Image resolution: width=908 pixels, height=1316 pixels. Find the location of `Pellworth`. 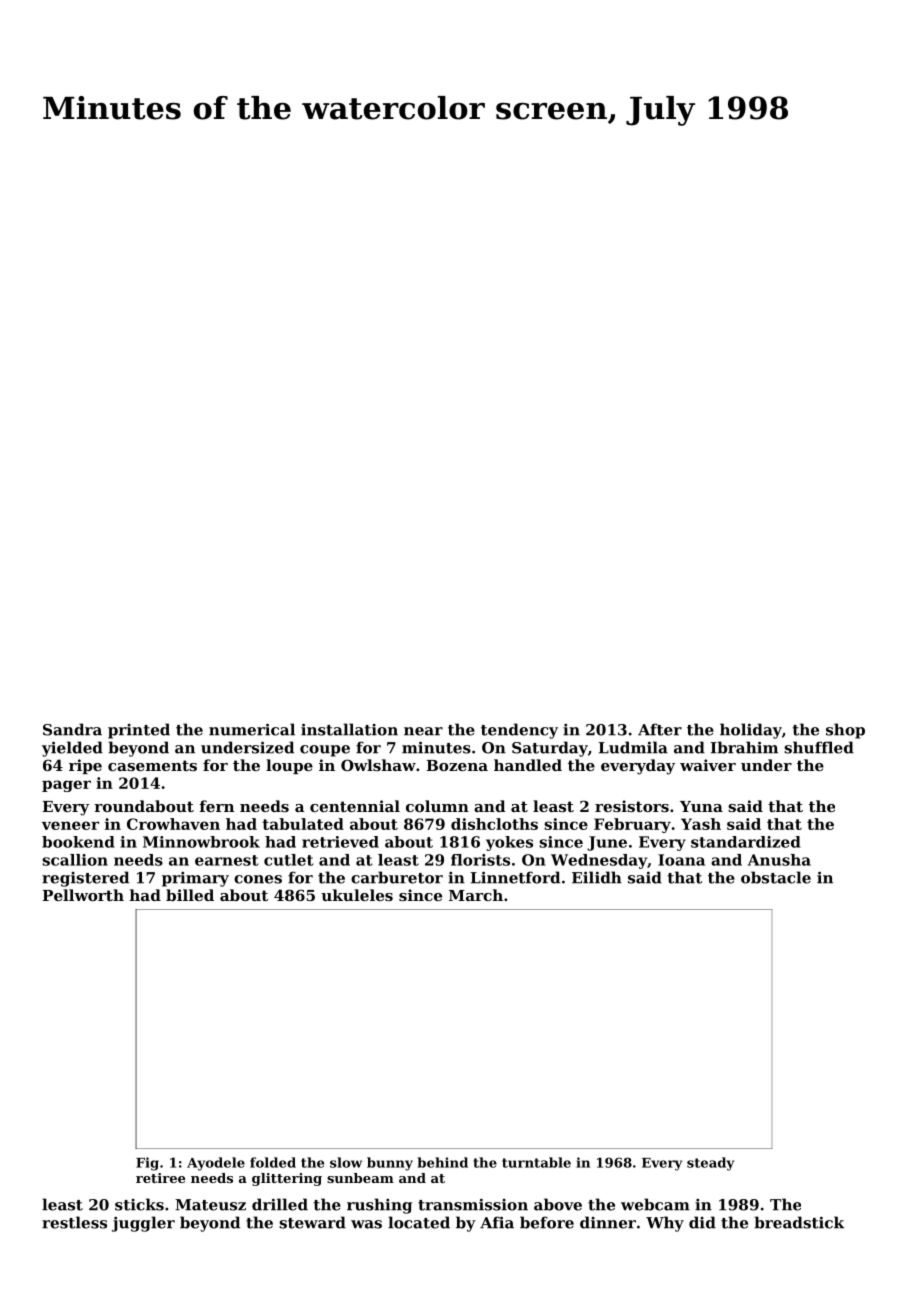

Pellworth is located at coordinates (83, 895).
